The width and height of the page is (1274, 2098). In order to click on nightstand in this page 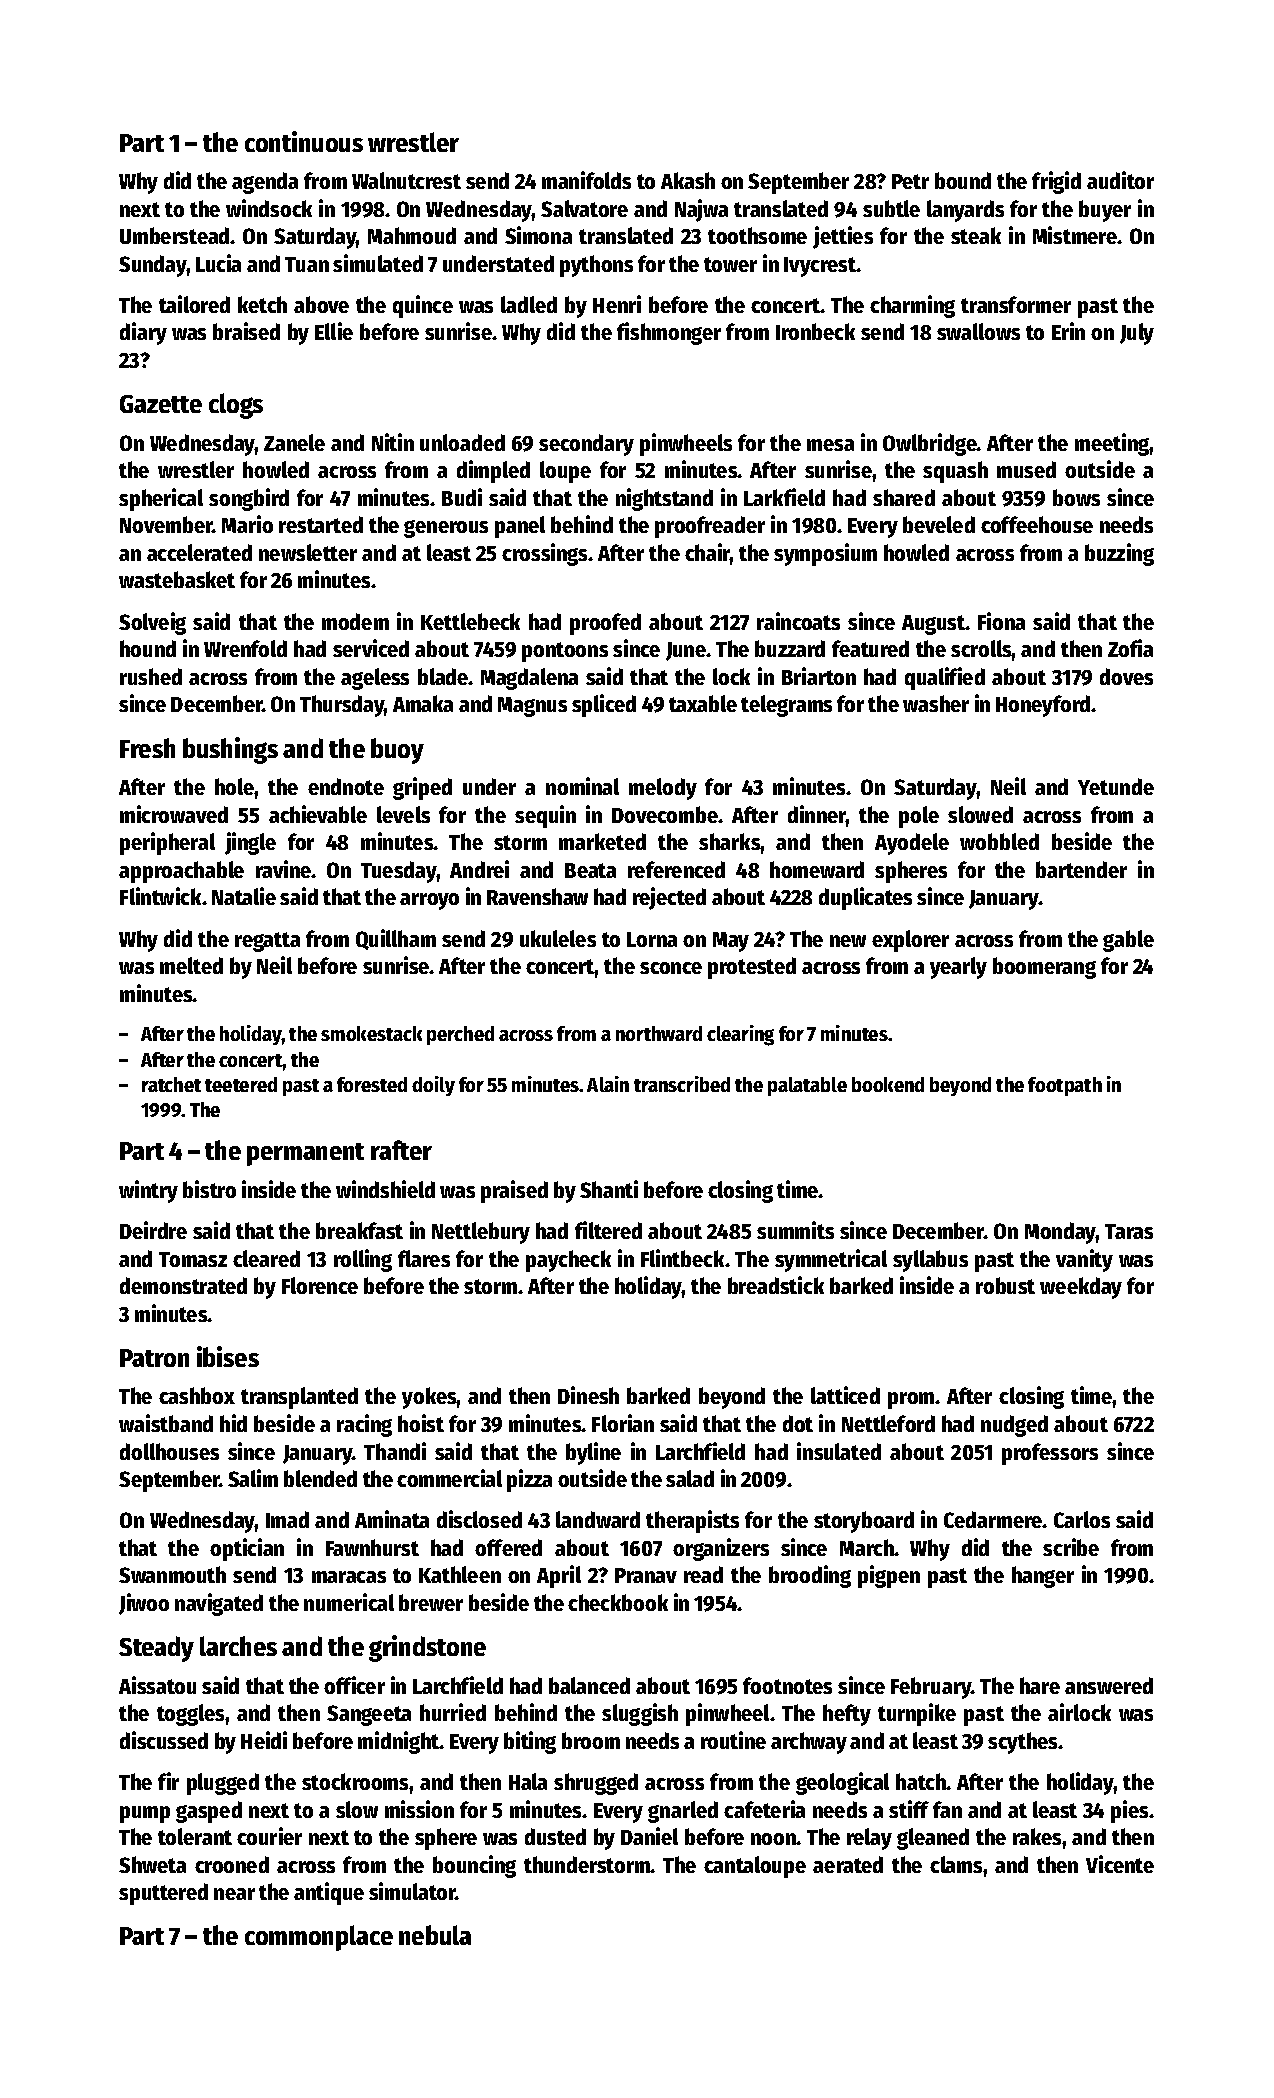, I will do `click(664, 499)`.
